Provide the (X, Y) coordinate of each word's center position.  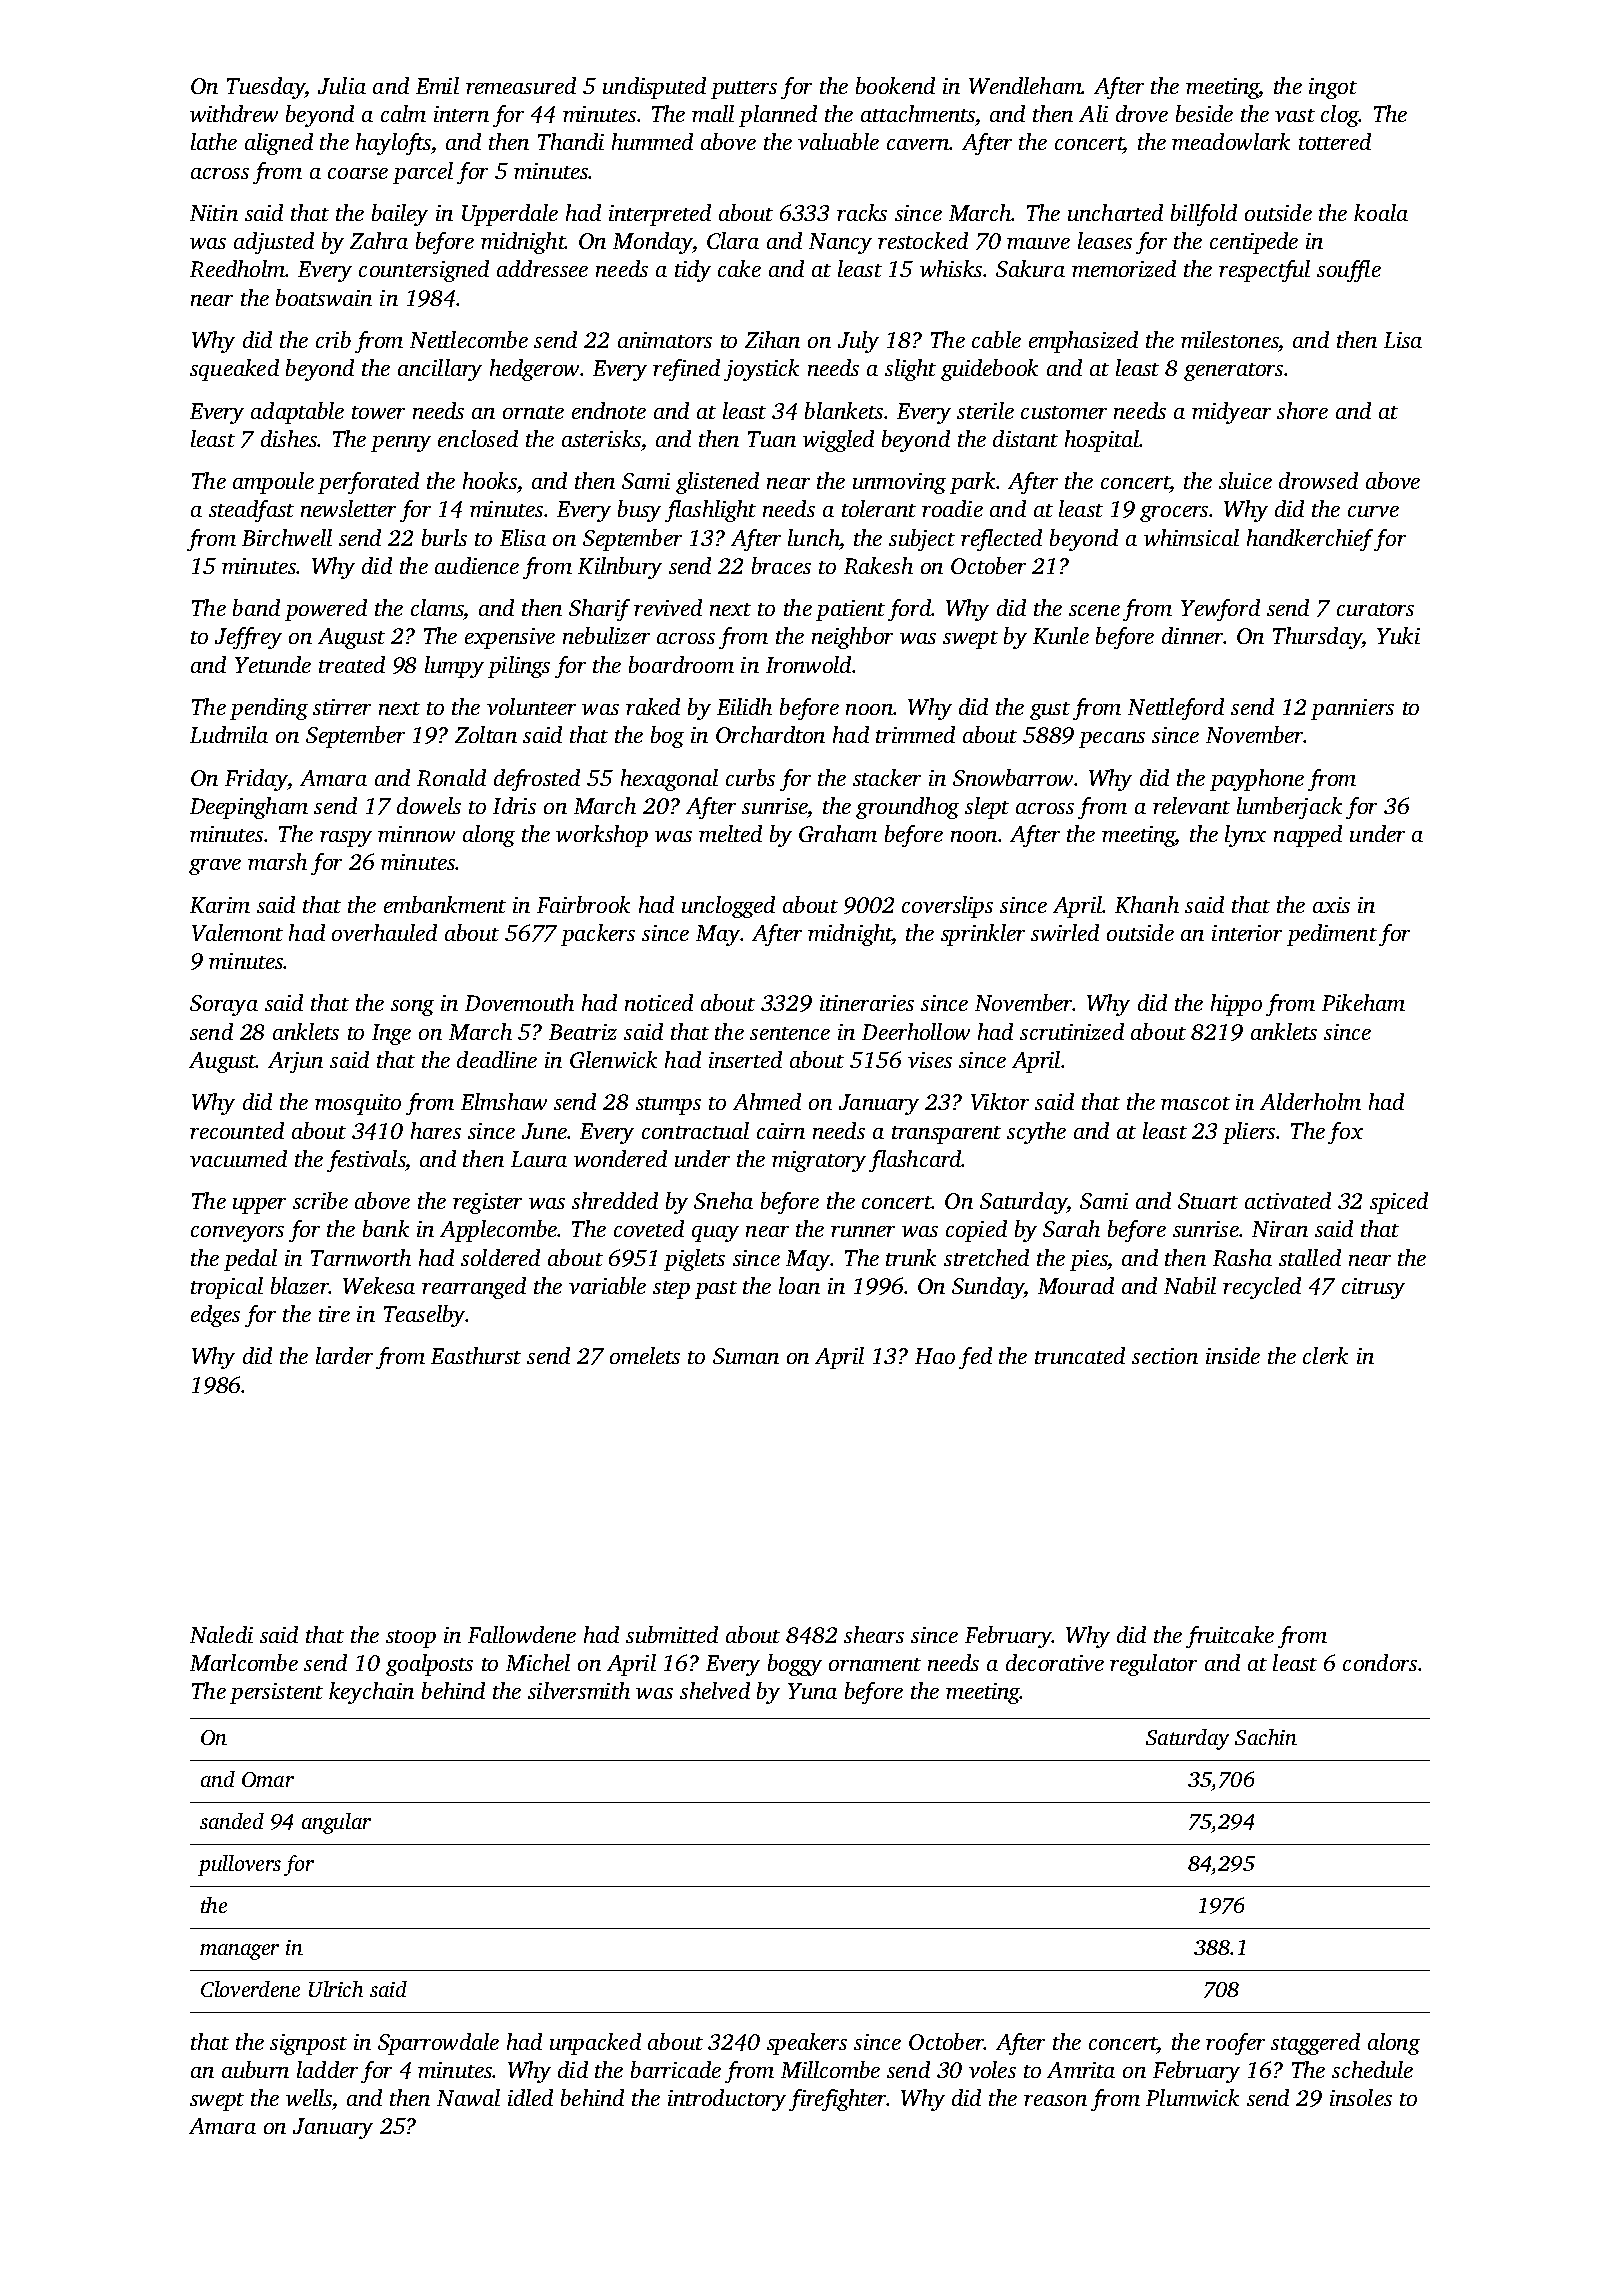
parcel (423, 173)
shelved (715, 1690)
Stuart (1208, 1201)
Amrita (1081, 2070)
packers (598, 935)
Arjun (295, 1062)
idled (530, 2097)
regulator (1153, 1665)
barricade (676, 2069)
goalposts (429, 1665)
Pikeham (1363, 1002)
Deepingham (249, 808)
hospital (1102, 441)
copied (976, 1231)
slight (910, 370)
